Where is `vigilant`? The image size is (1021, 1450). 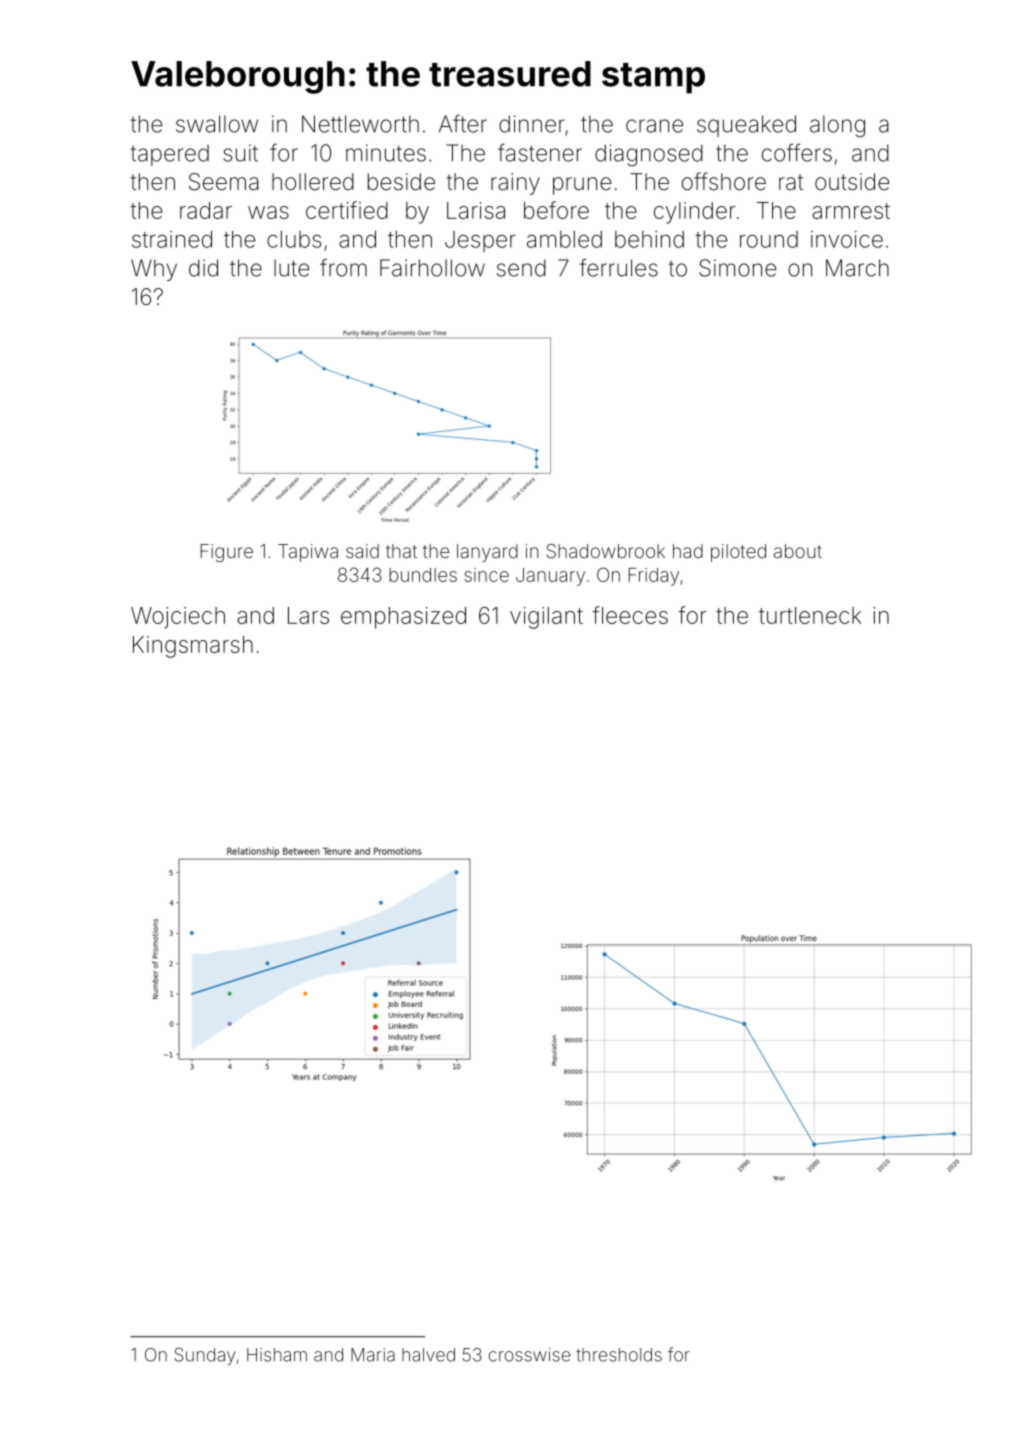 vigilant is located at coordinates (546, 618).
